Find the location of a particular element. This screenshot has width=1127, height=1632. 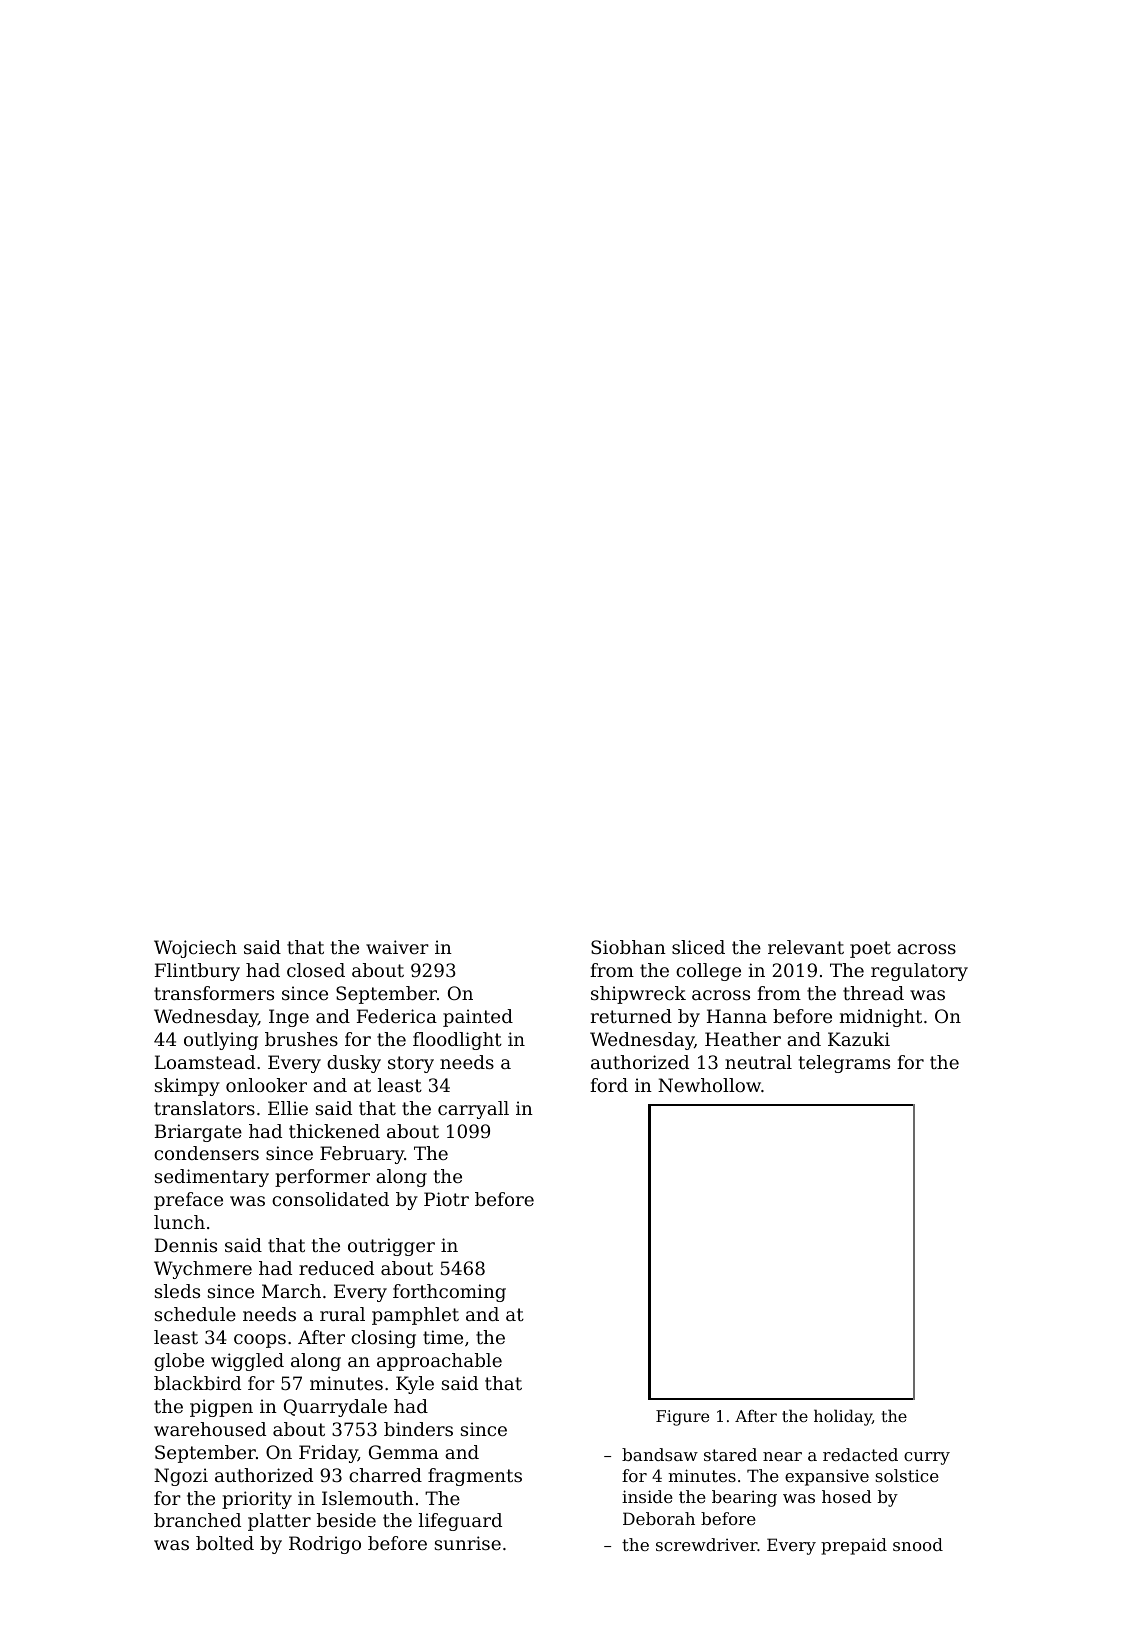

fragments is located at coordinates (475, 1477).
